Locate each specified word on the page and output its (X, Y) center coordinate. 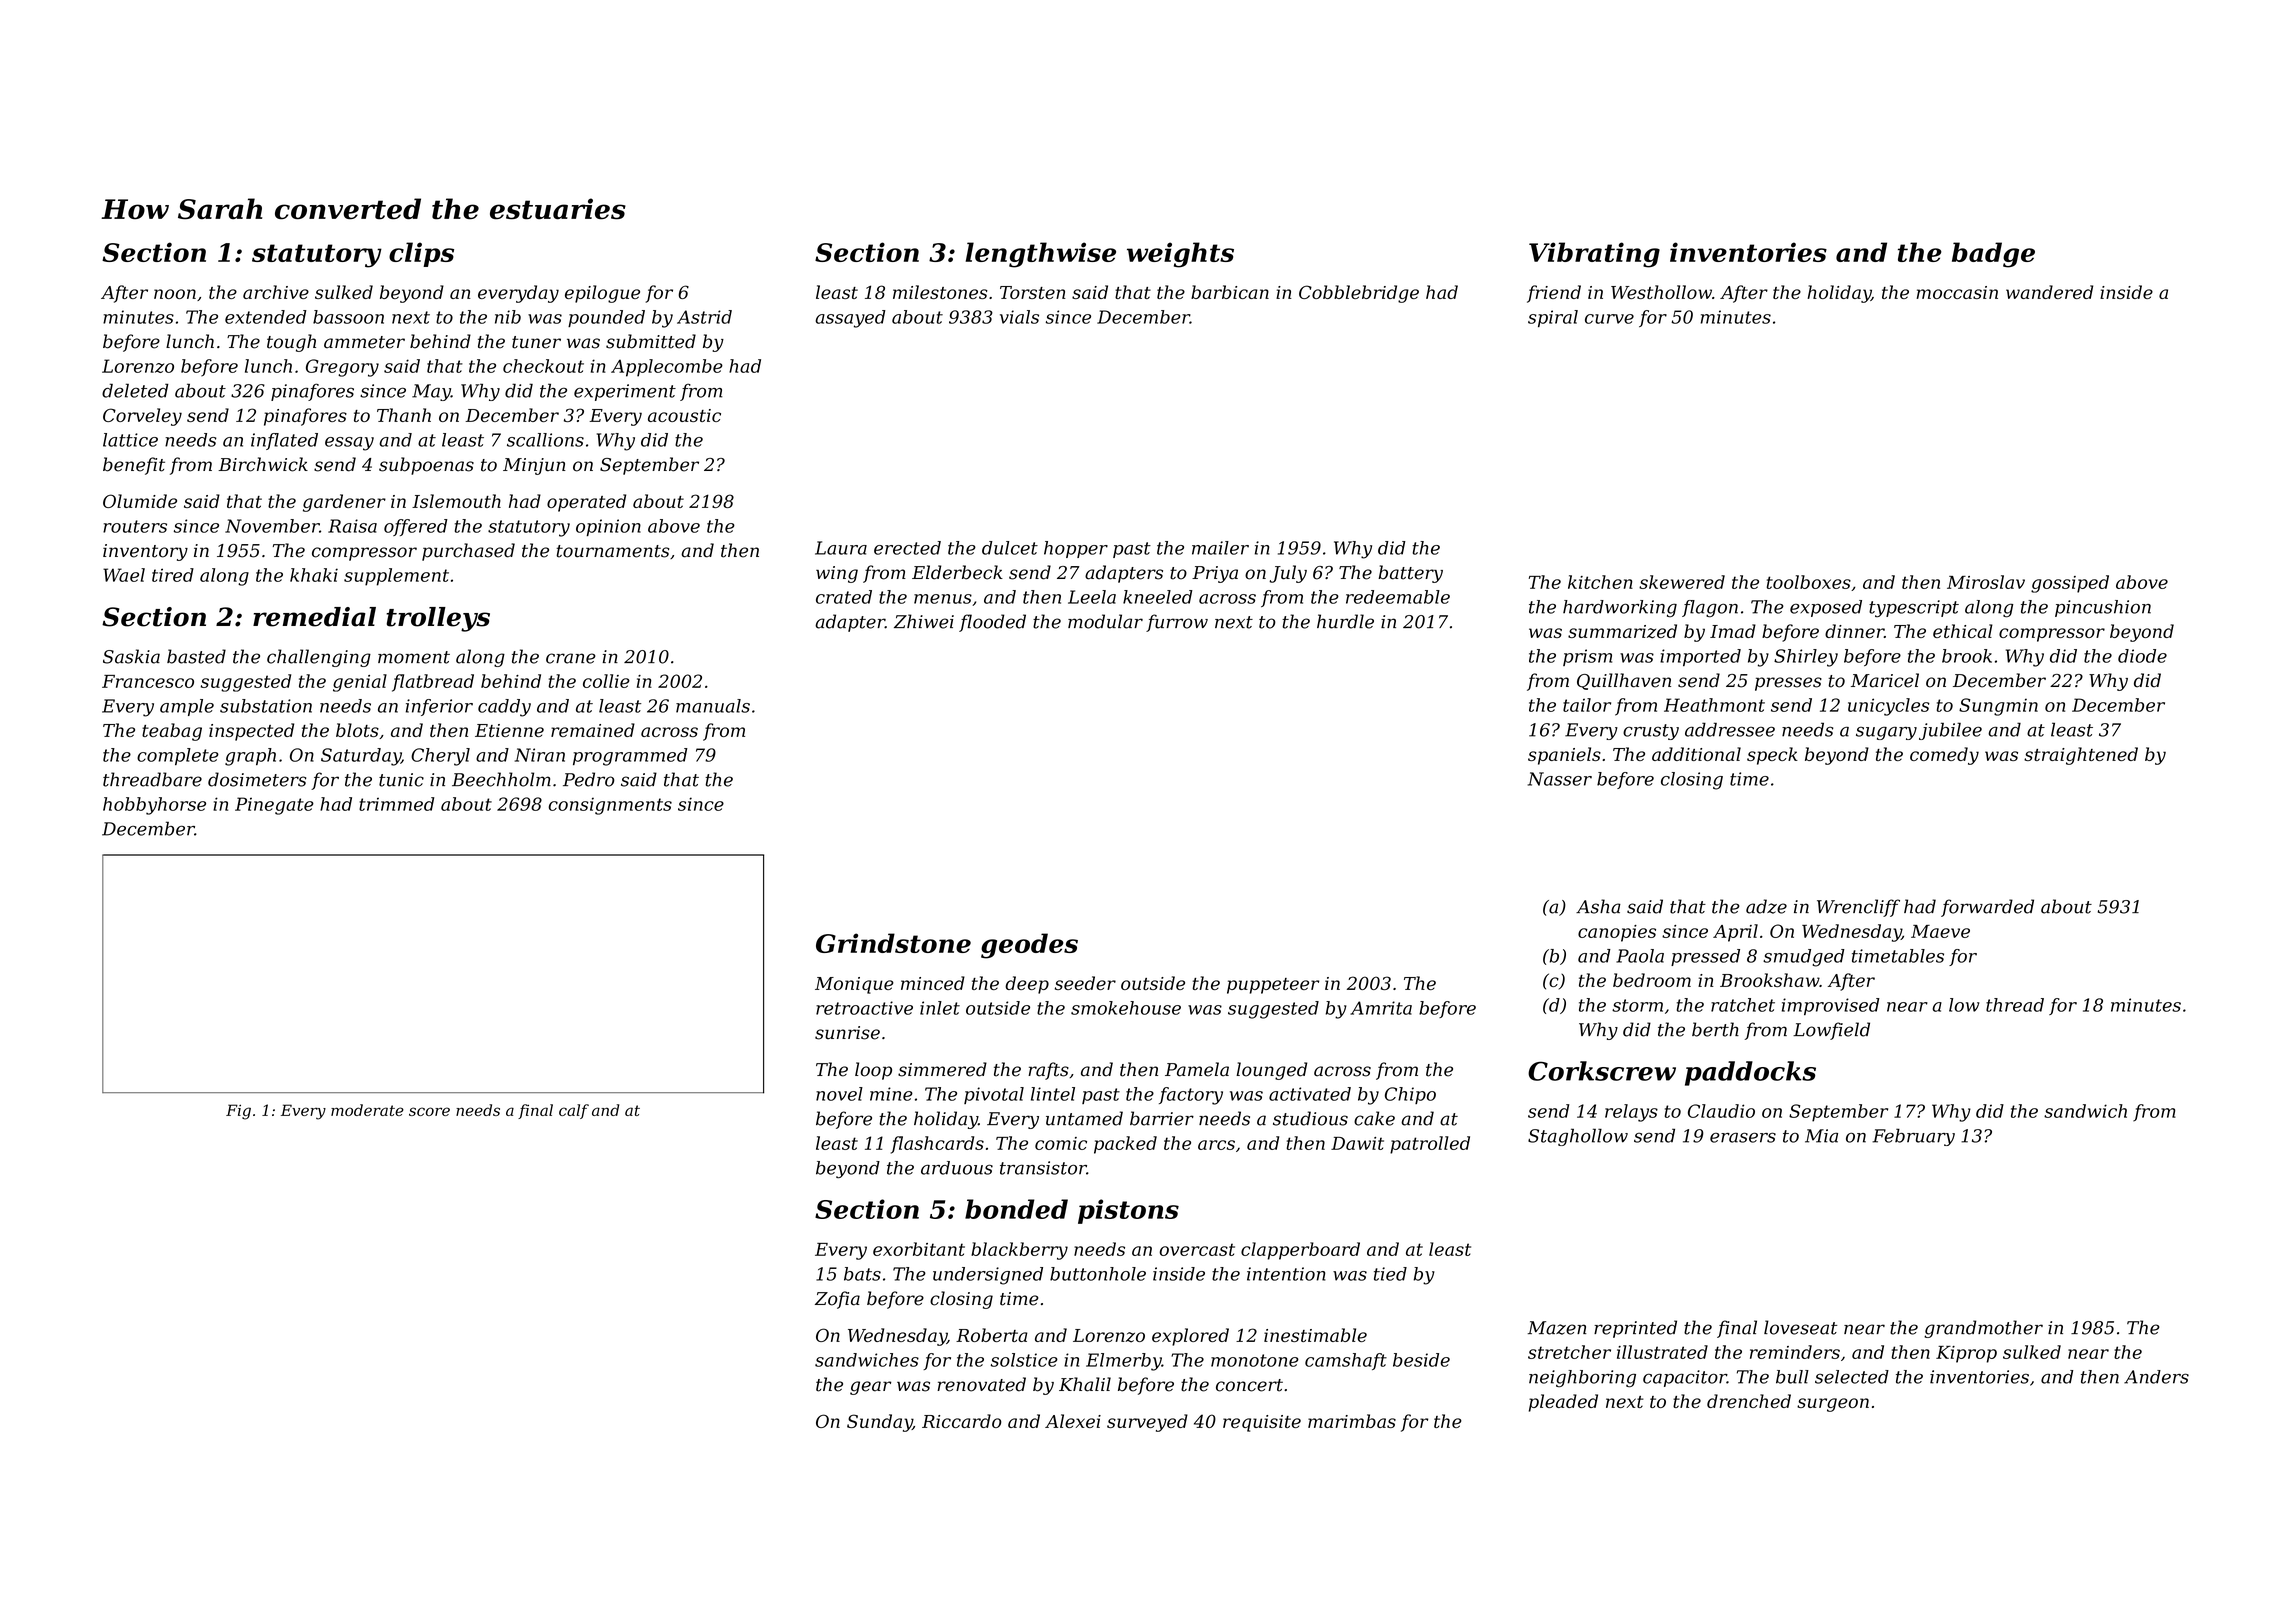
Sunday (879, 1423)
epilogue (602, 294)
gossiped (2070, 584)
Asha (1598, 906)
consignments (610, 806)
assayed (850, 319)
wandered (2049, 292)
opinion (608, 527)
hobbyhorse (154, 806)
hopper (1076, 549)
